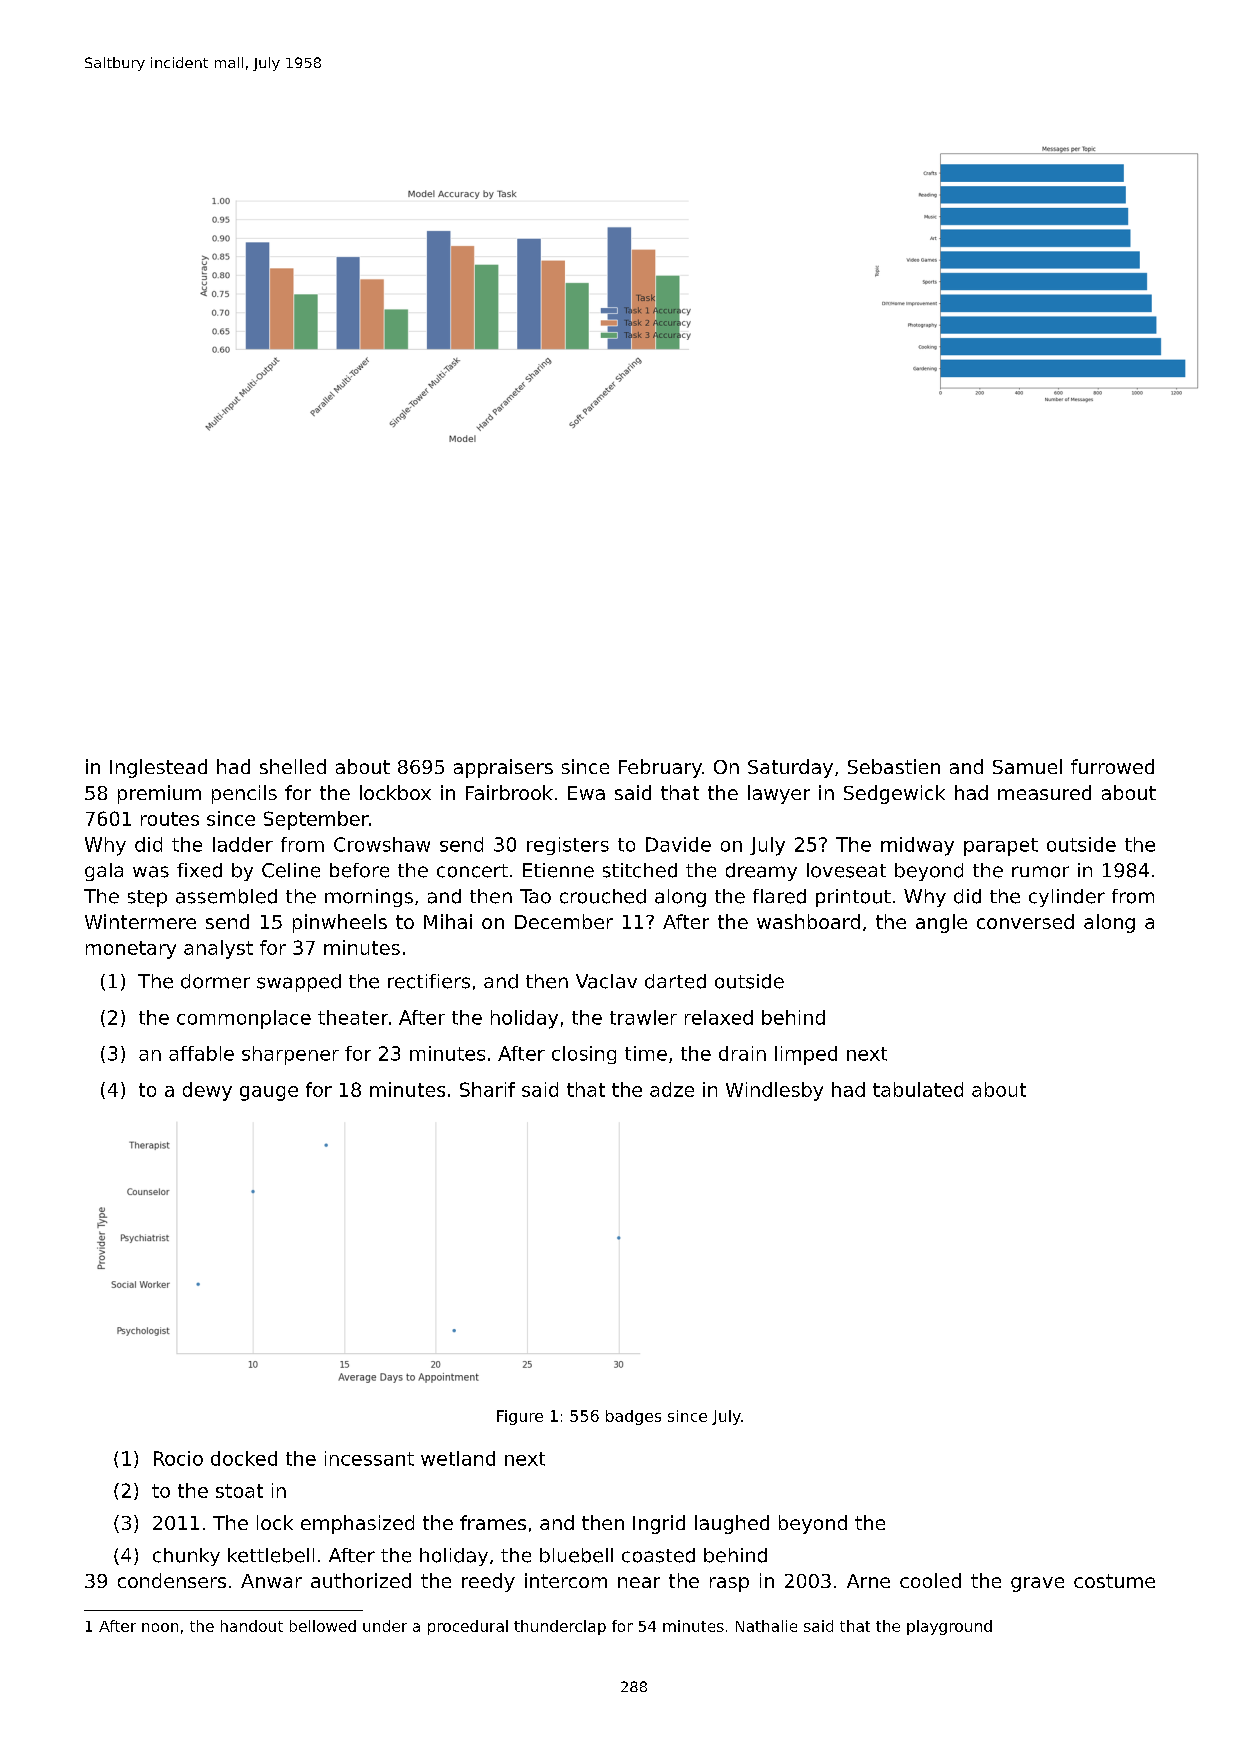 This screenshot has height=1753, width=1240. What do you see at coordinates (252, 1626) in the screenshot?
I see `handout` at bounding box center [252, 1626].
